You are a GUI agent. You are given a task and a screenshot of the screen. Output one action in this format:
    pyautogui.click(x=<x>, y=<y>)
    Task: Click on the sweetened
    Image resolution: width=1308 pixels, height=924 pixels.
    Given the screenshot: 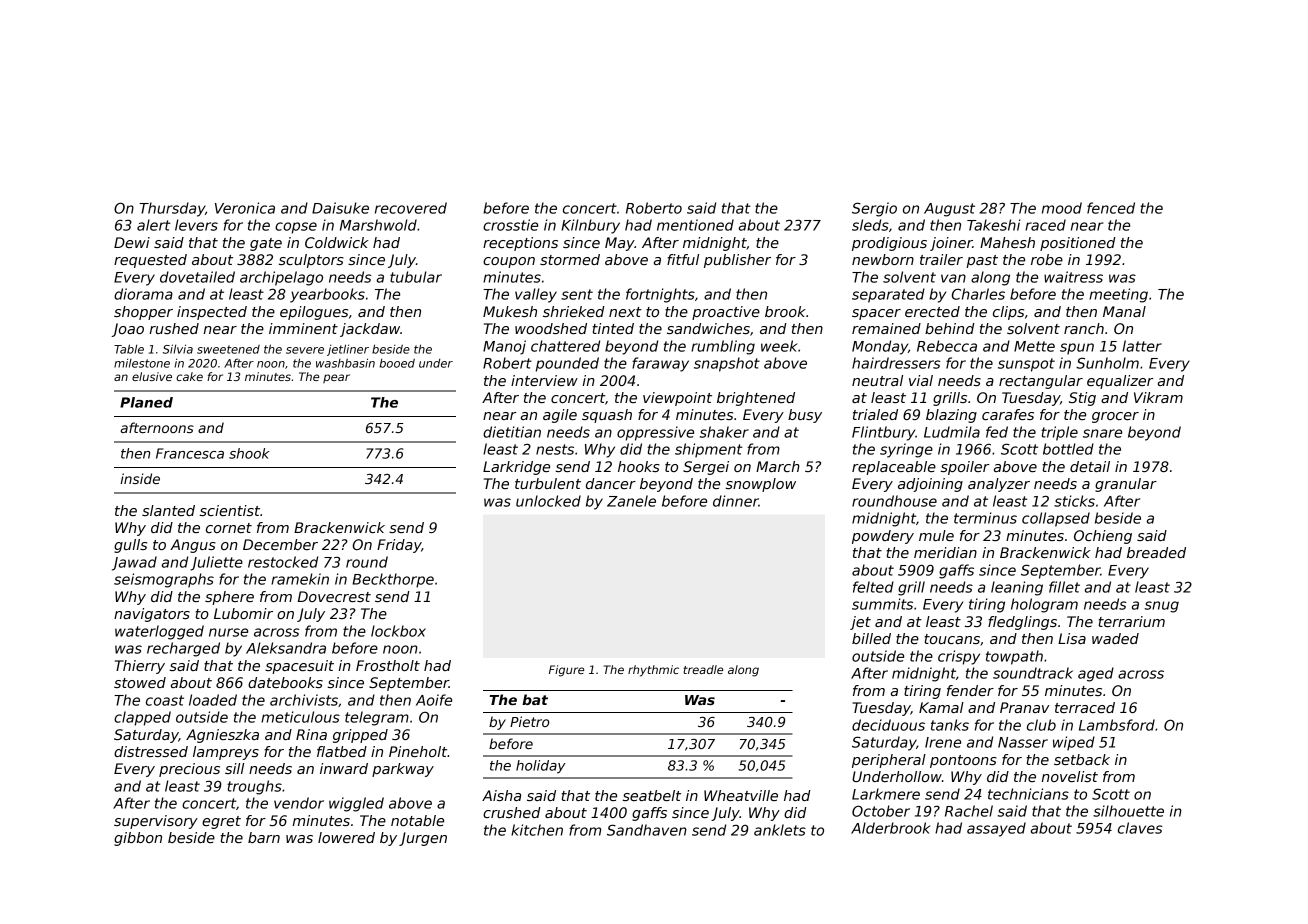 What is the action you would take?
    pyautogui.click(x=228, y=349)
